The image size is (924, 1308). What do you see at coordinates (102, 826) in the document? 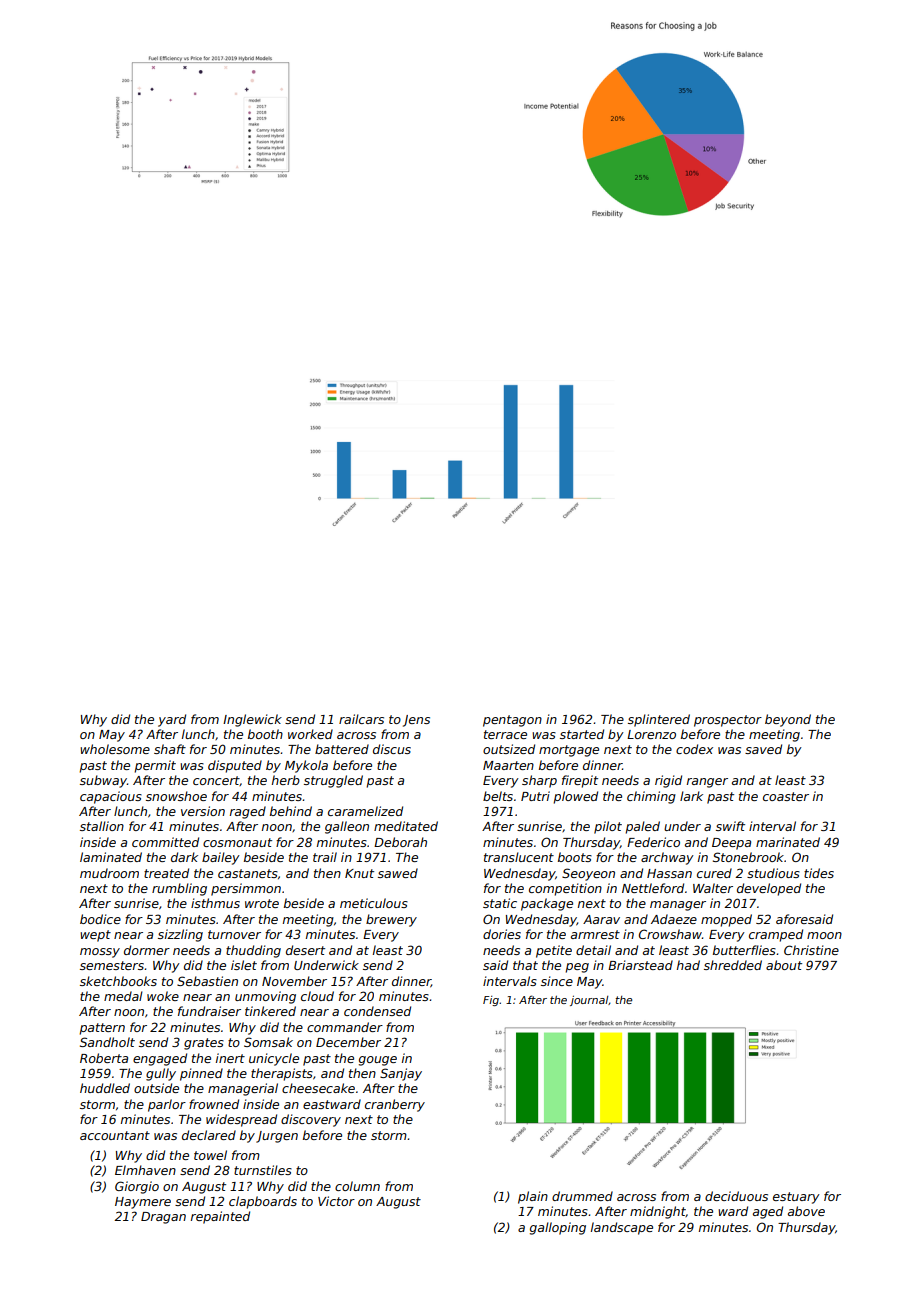
I see `stallion` at bounding box center [102, 826].
